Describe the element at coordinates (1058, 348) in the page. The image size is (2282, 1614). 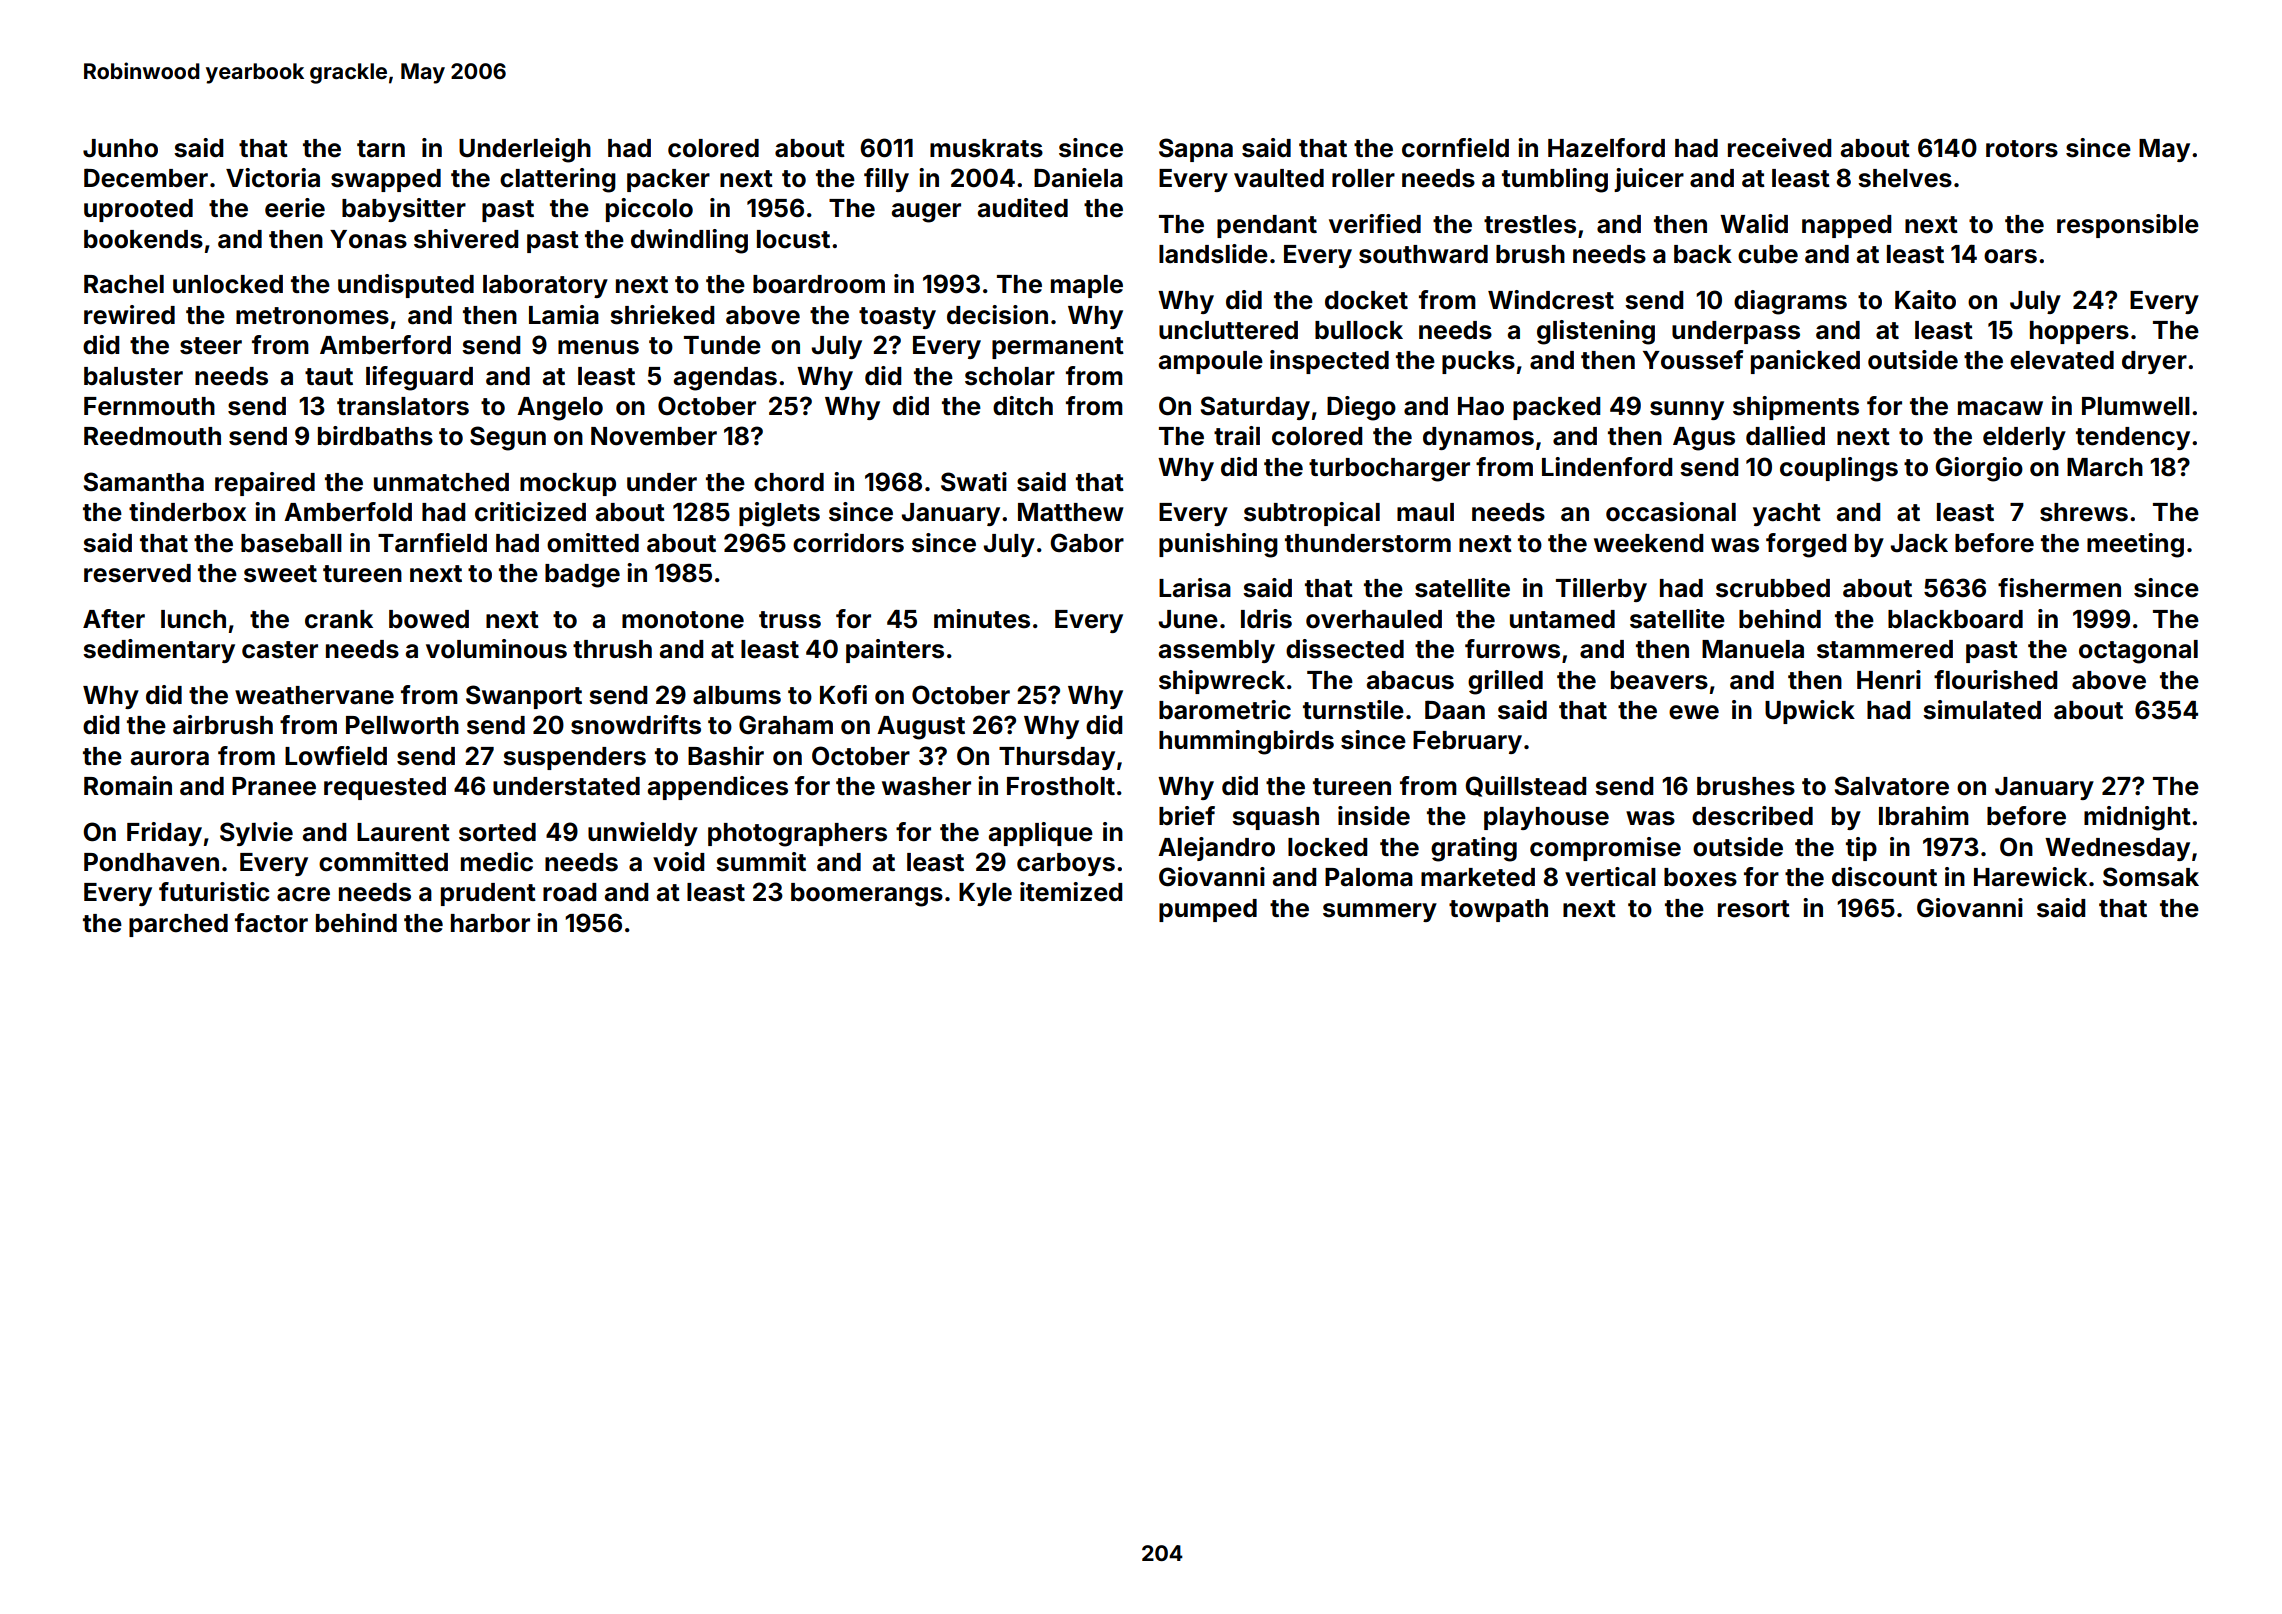
I see `permanent` at that location.
